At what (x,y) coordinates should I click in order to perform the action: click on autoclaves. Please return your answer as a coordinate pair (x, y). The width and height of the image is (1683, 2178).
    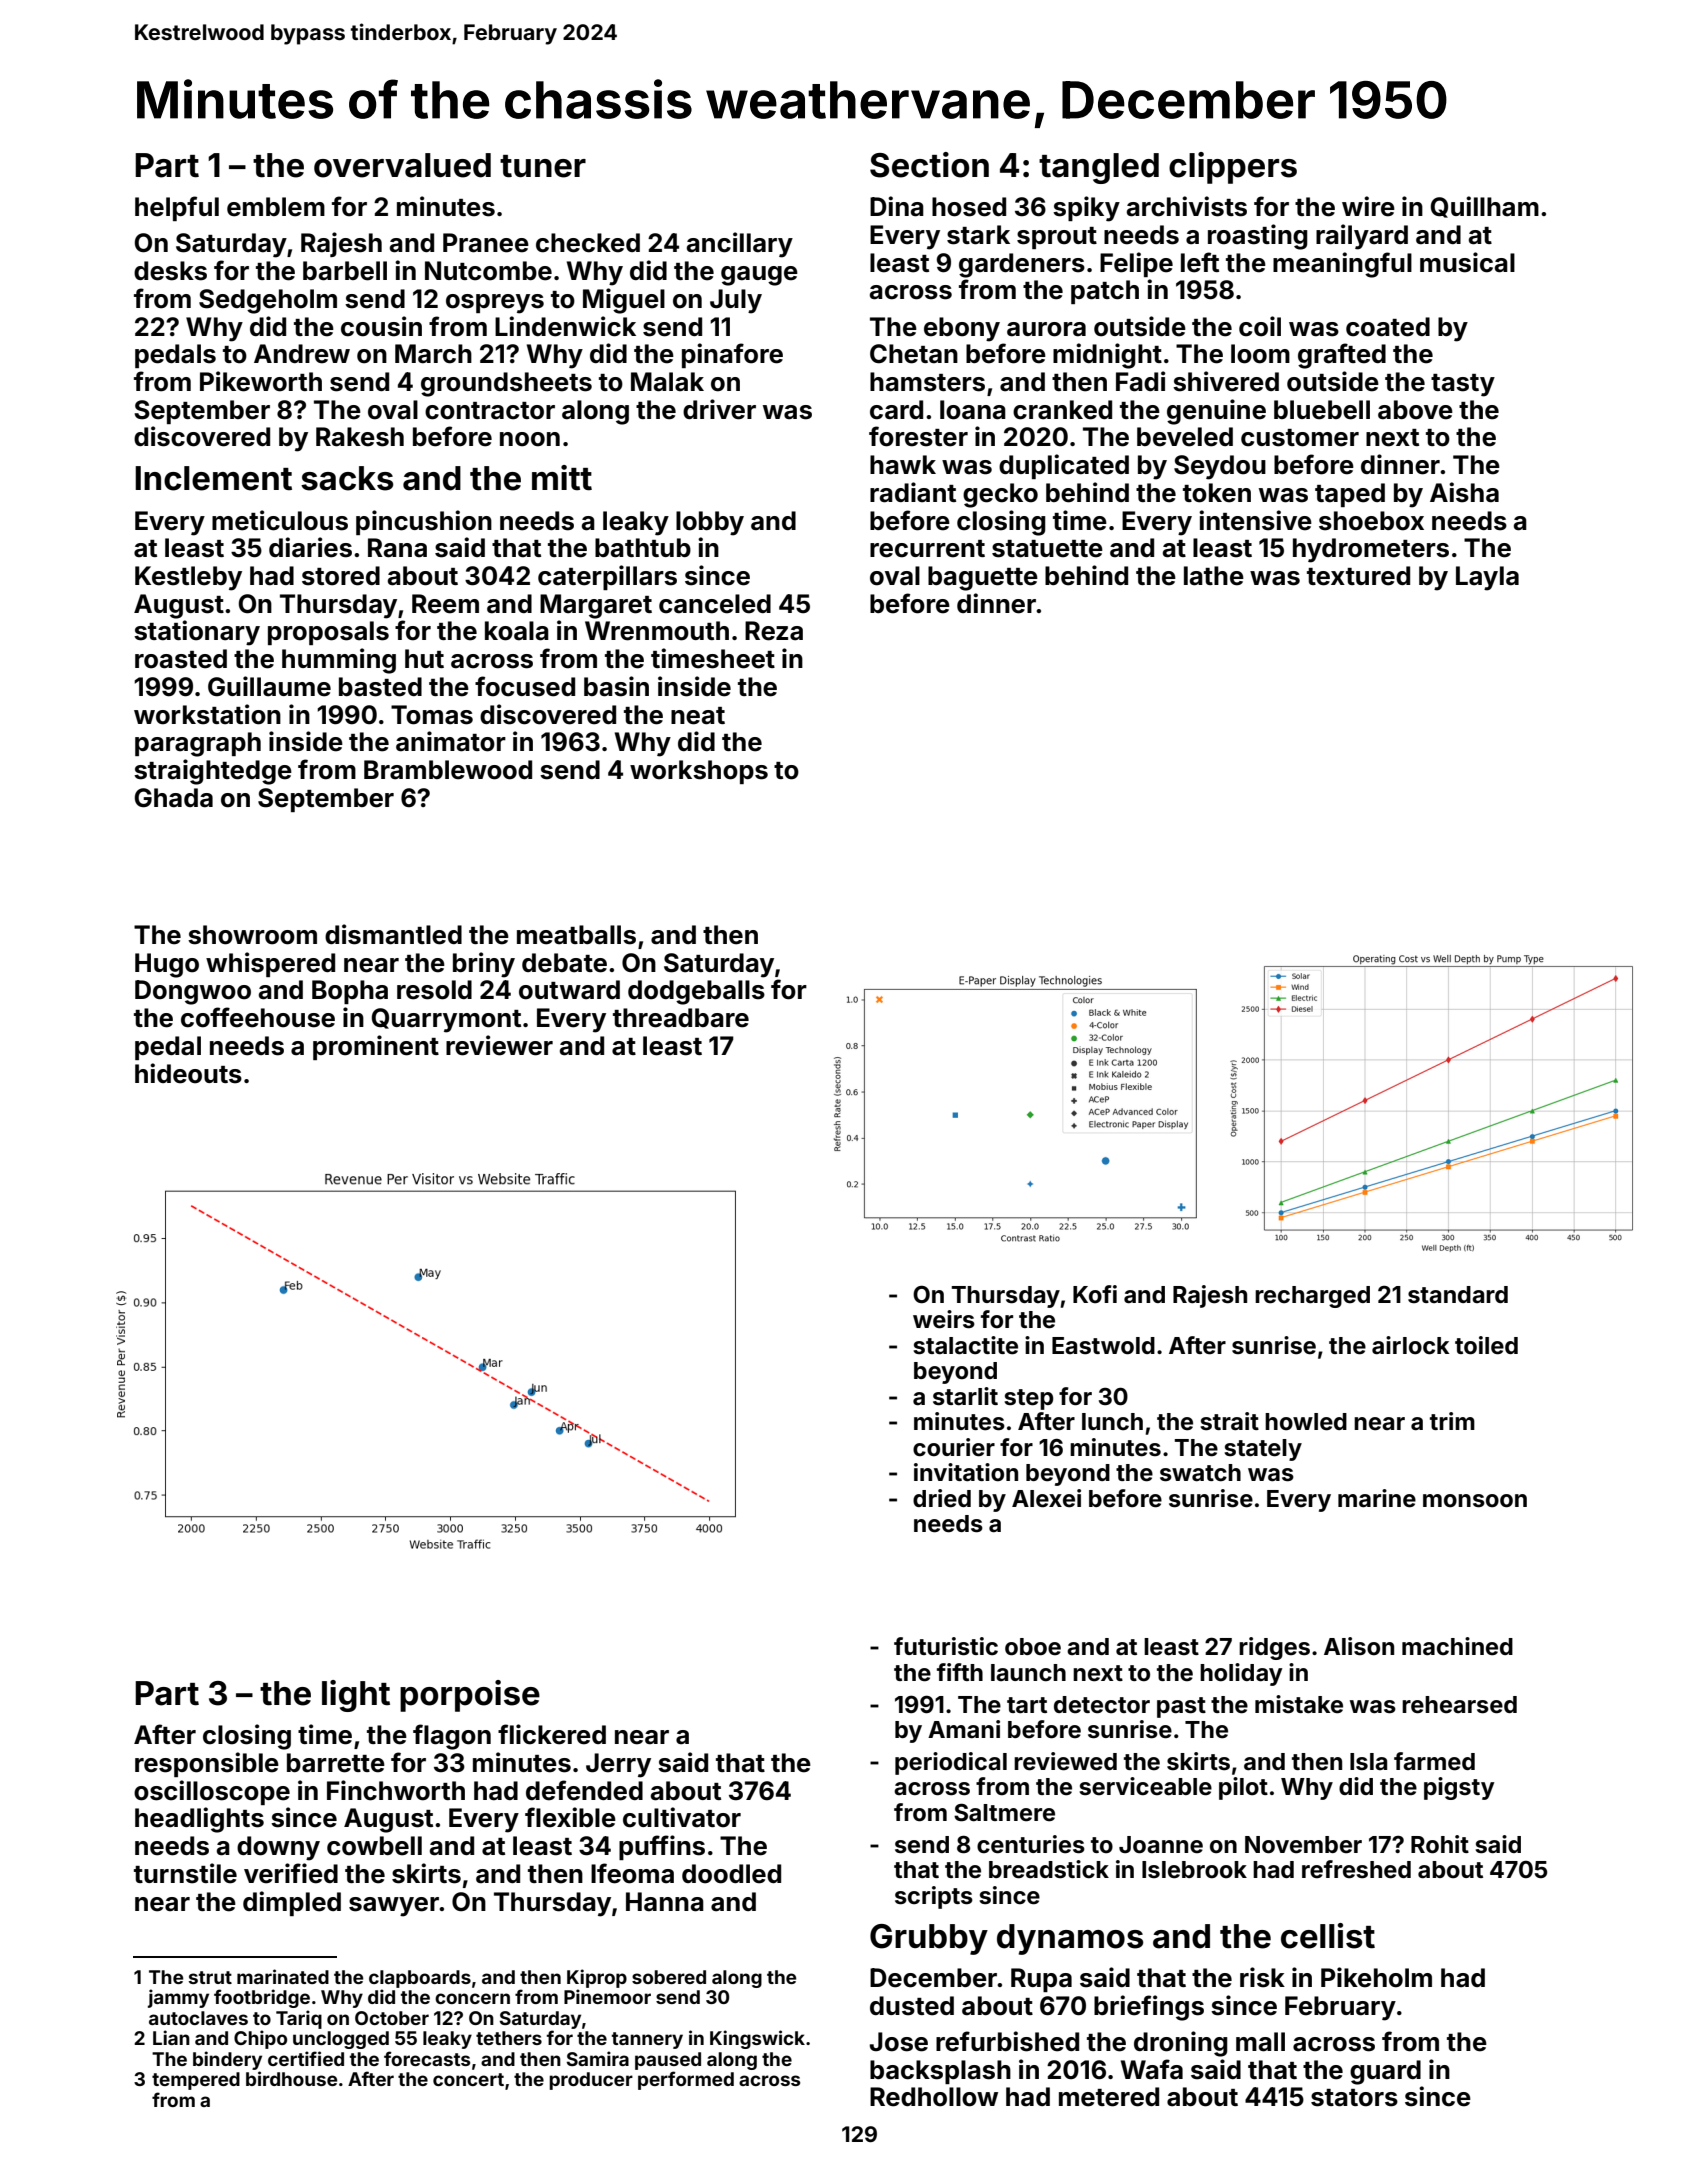
    Looking at the image, I should click on (198, 2018).
